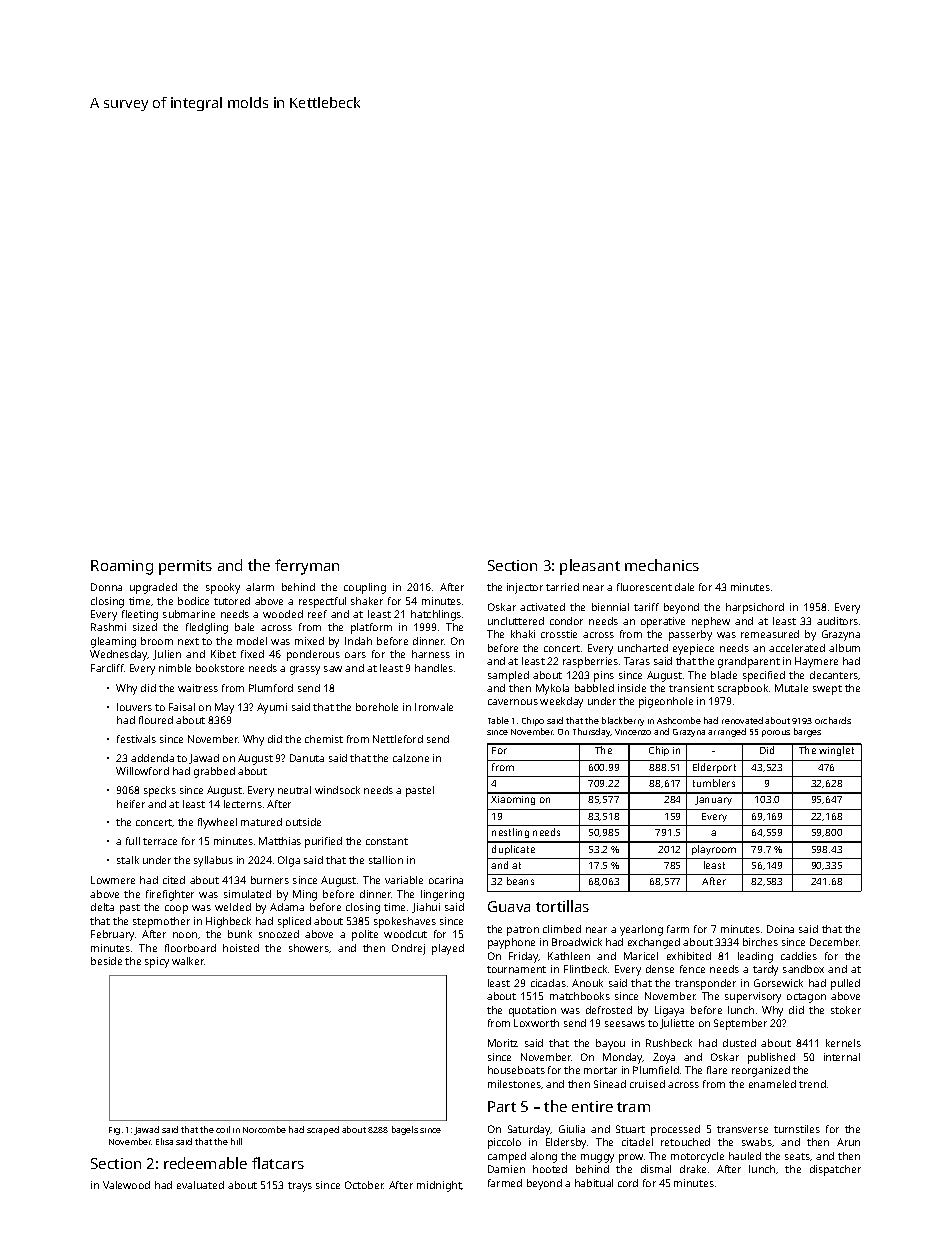 The width and height of the document is (952, 1233). Describe the element at coordinates (525, 588) in the document. I see `injector` at that location.
